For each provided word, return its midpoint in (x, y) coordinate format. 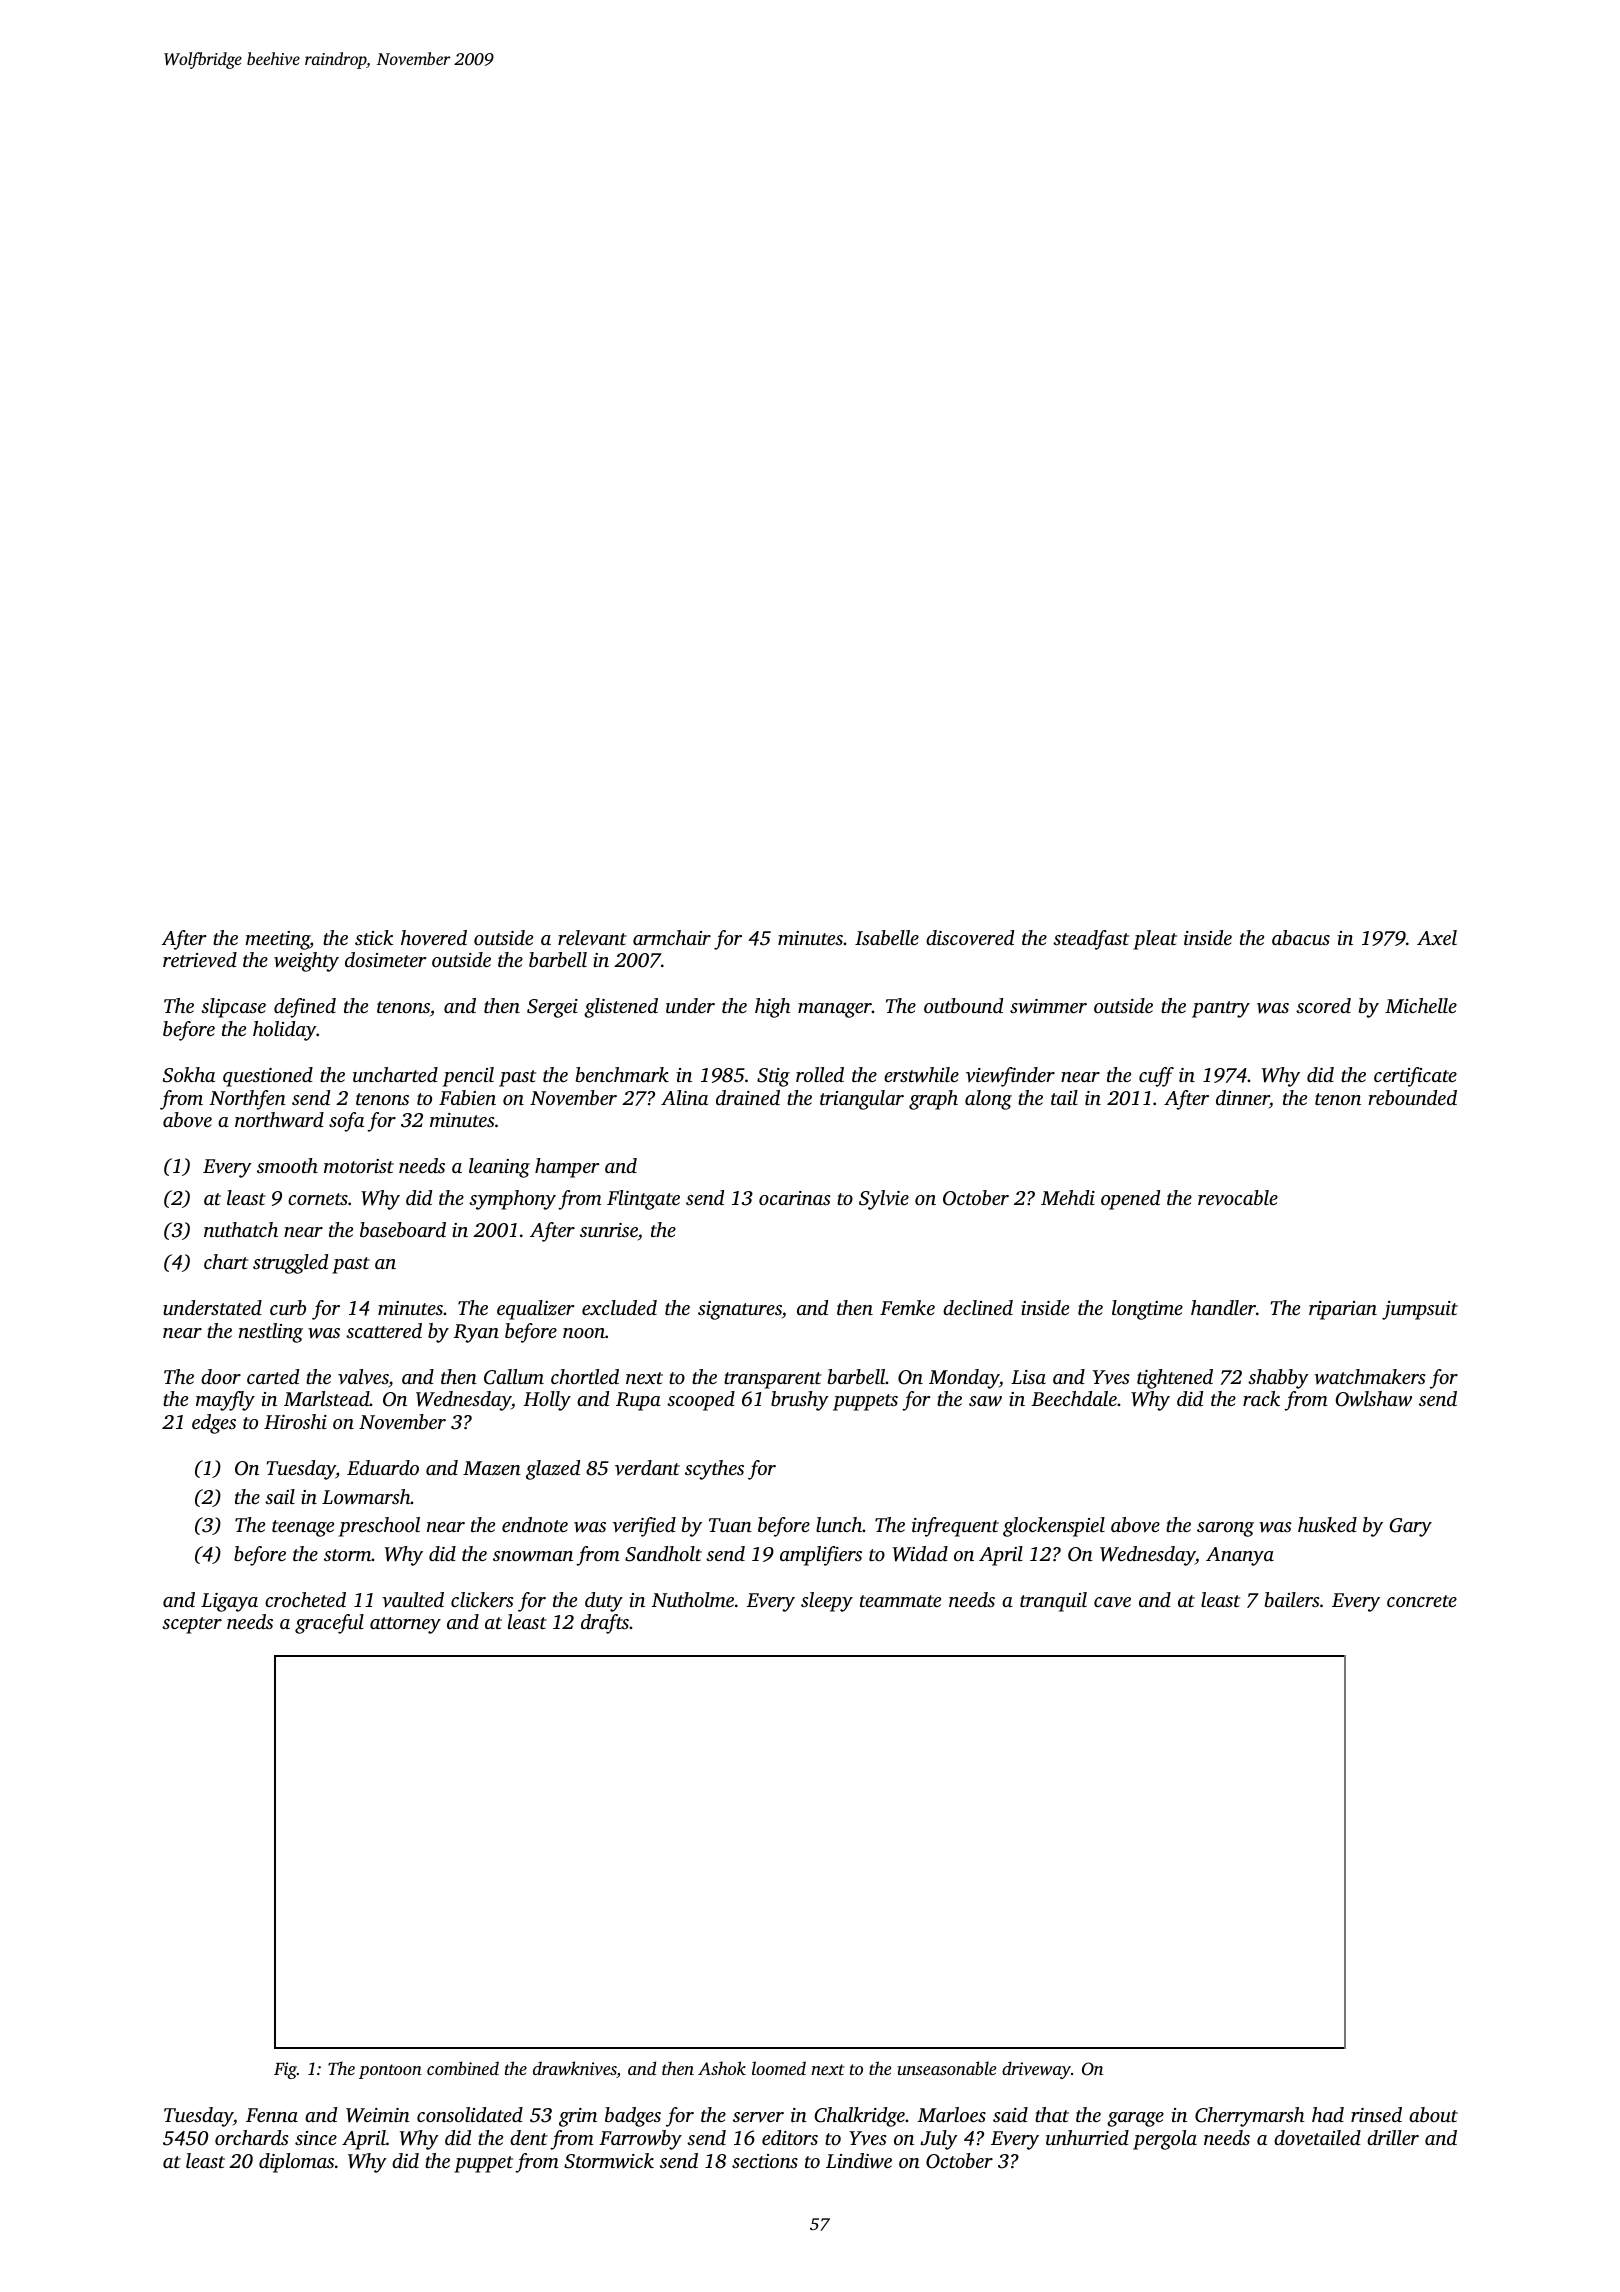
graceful (329, 1624)
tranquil (1053, 1602)
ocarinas (795, 1198)
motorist (359, 1166)
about (1433, 2114)
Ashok (722, 2068)
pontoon (390, 2071)
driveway (1036, 2070)
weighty (306, 962)
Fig (285, 2070)
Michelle (1421, 1005)
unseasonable (947, 2068)
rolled (820, 1074)
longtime (1147, 1310)
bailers (1292, 1599)
